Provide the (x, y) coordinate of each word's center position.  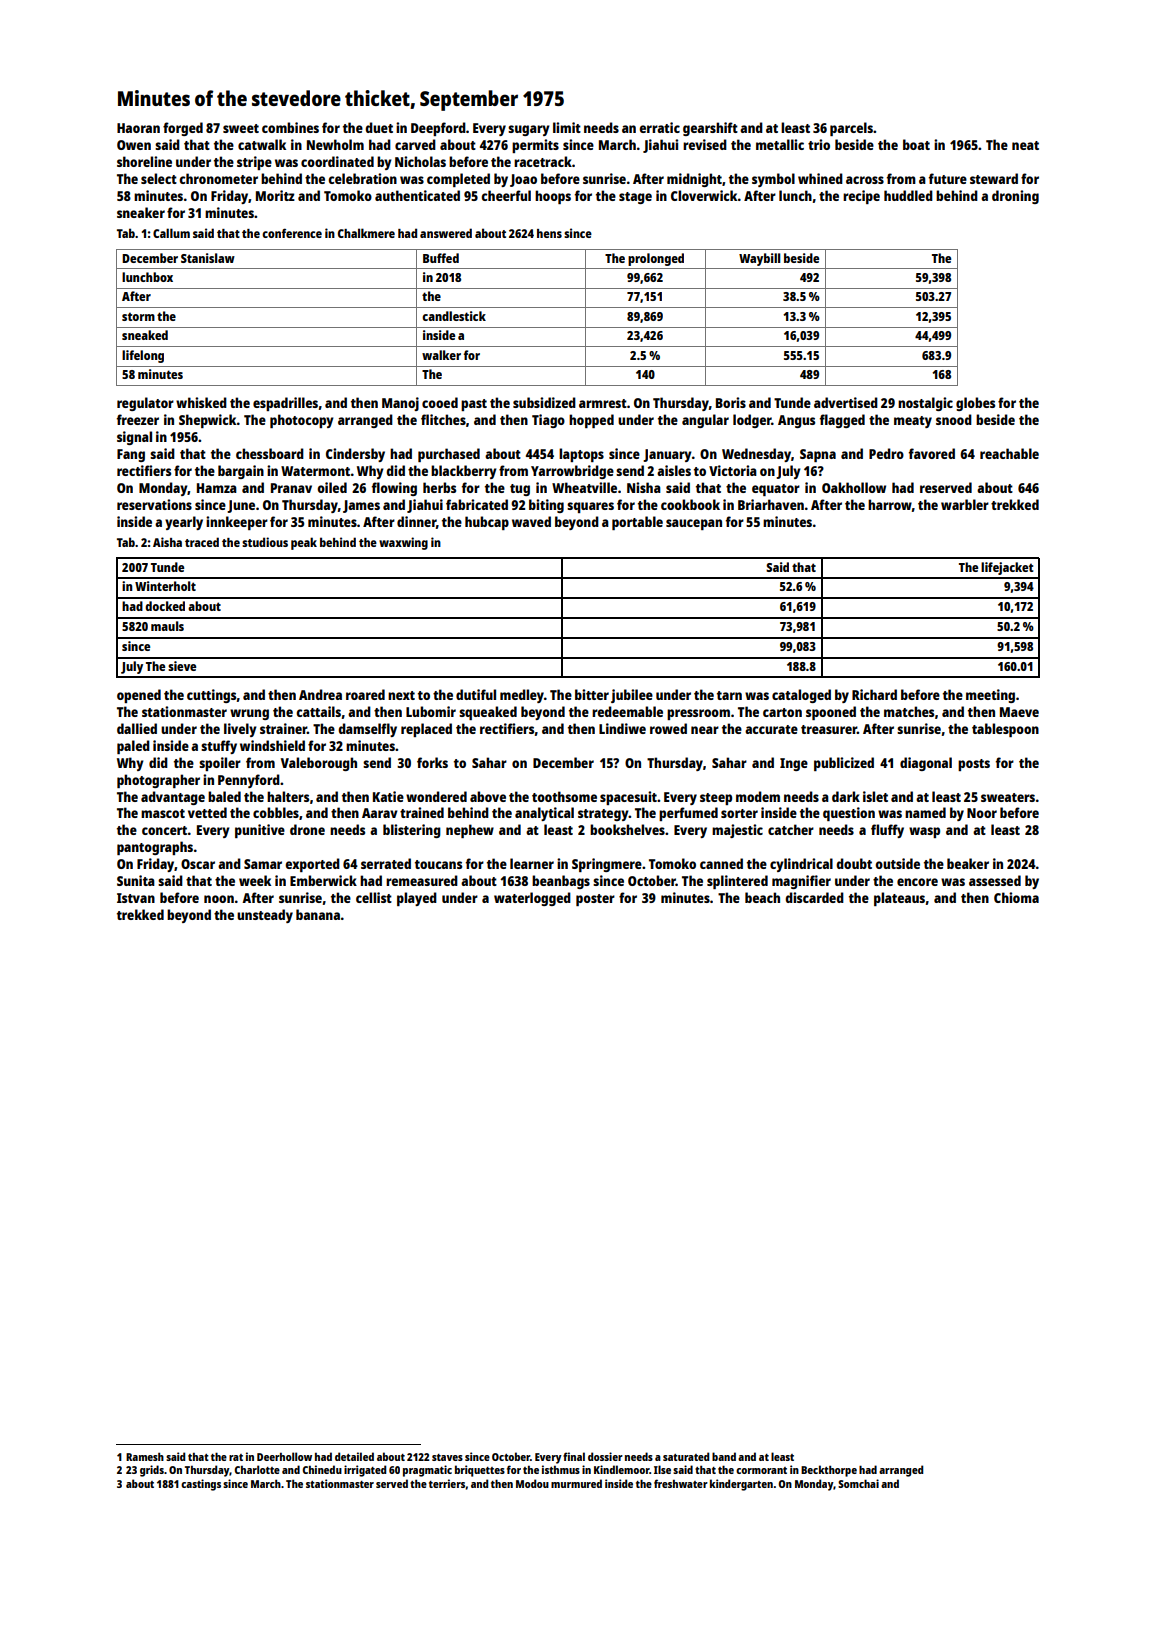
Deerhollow (284, 1456)
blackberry (464, 472)
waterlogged (532, 899)
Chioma (1016, 897)
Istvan (136, 898)
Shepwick (208, 421)
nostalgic (925, 404)
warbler (965, 504)
